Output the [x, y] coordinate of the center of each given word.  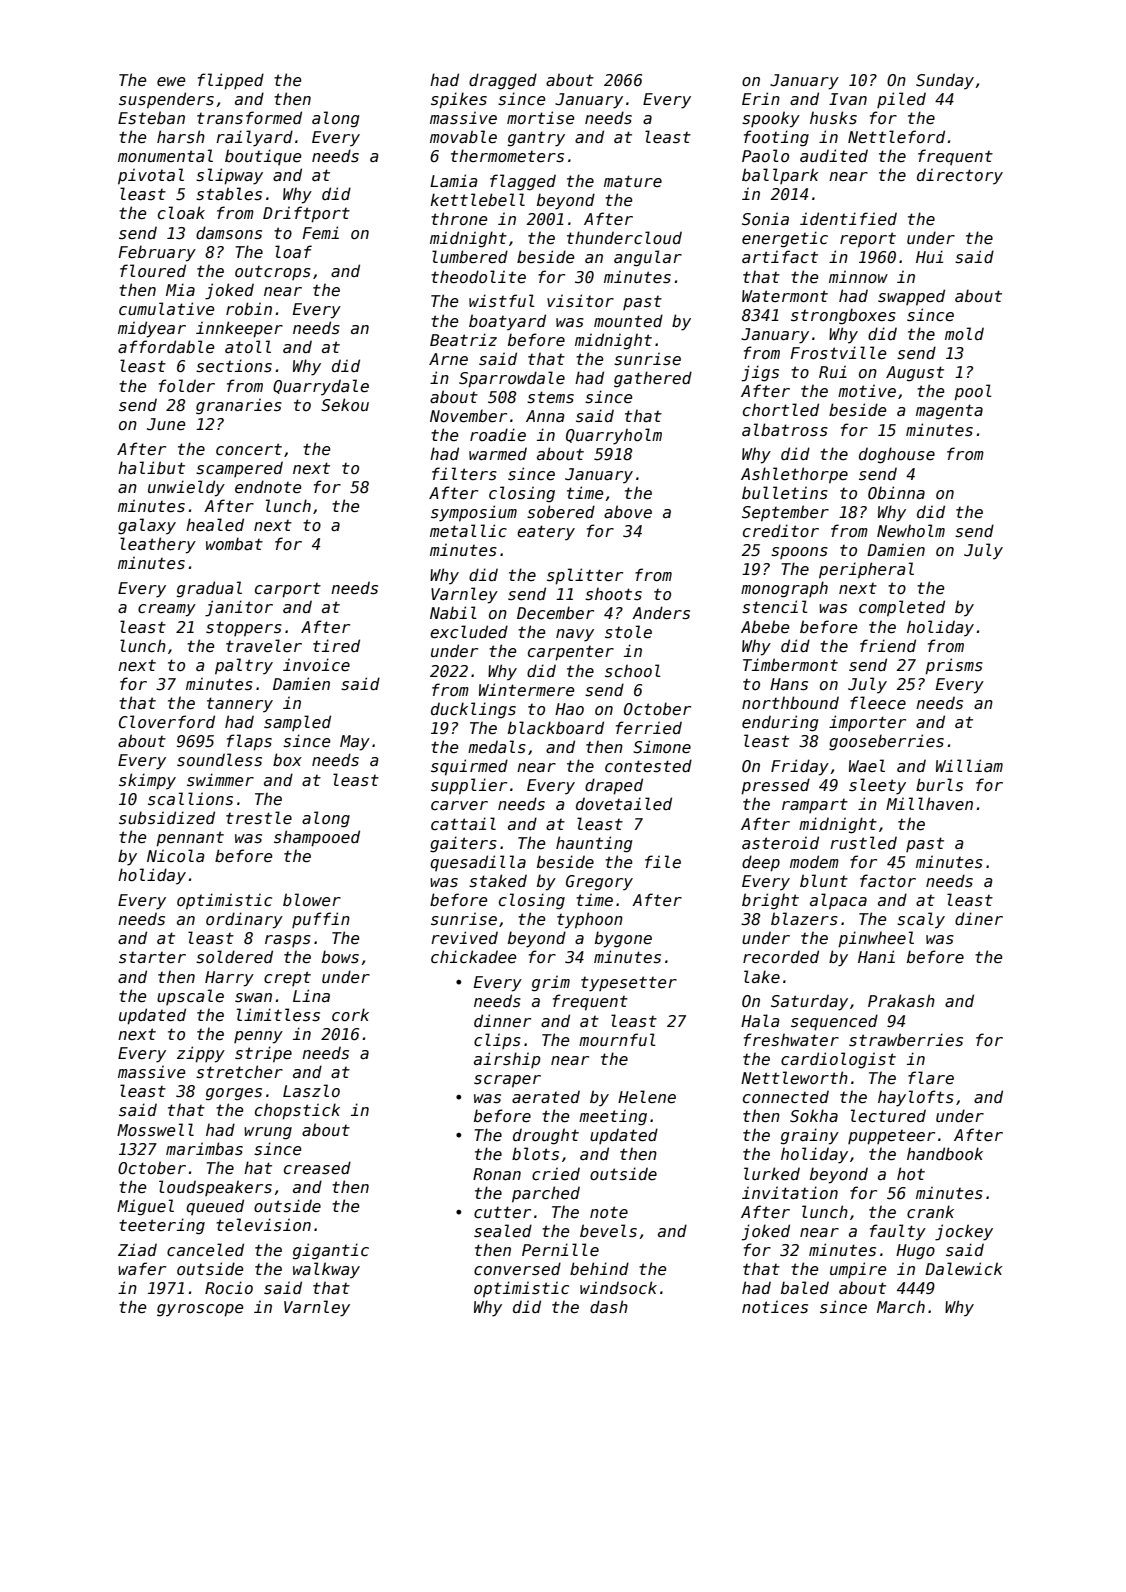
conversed [517, 1268]
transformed [249, 117]
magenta [949, 412]
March [901, 1306]
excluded [469, 631]
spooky [771, 119]
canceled [205, 1250]
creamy [167, 610]
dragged [503, 81]
